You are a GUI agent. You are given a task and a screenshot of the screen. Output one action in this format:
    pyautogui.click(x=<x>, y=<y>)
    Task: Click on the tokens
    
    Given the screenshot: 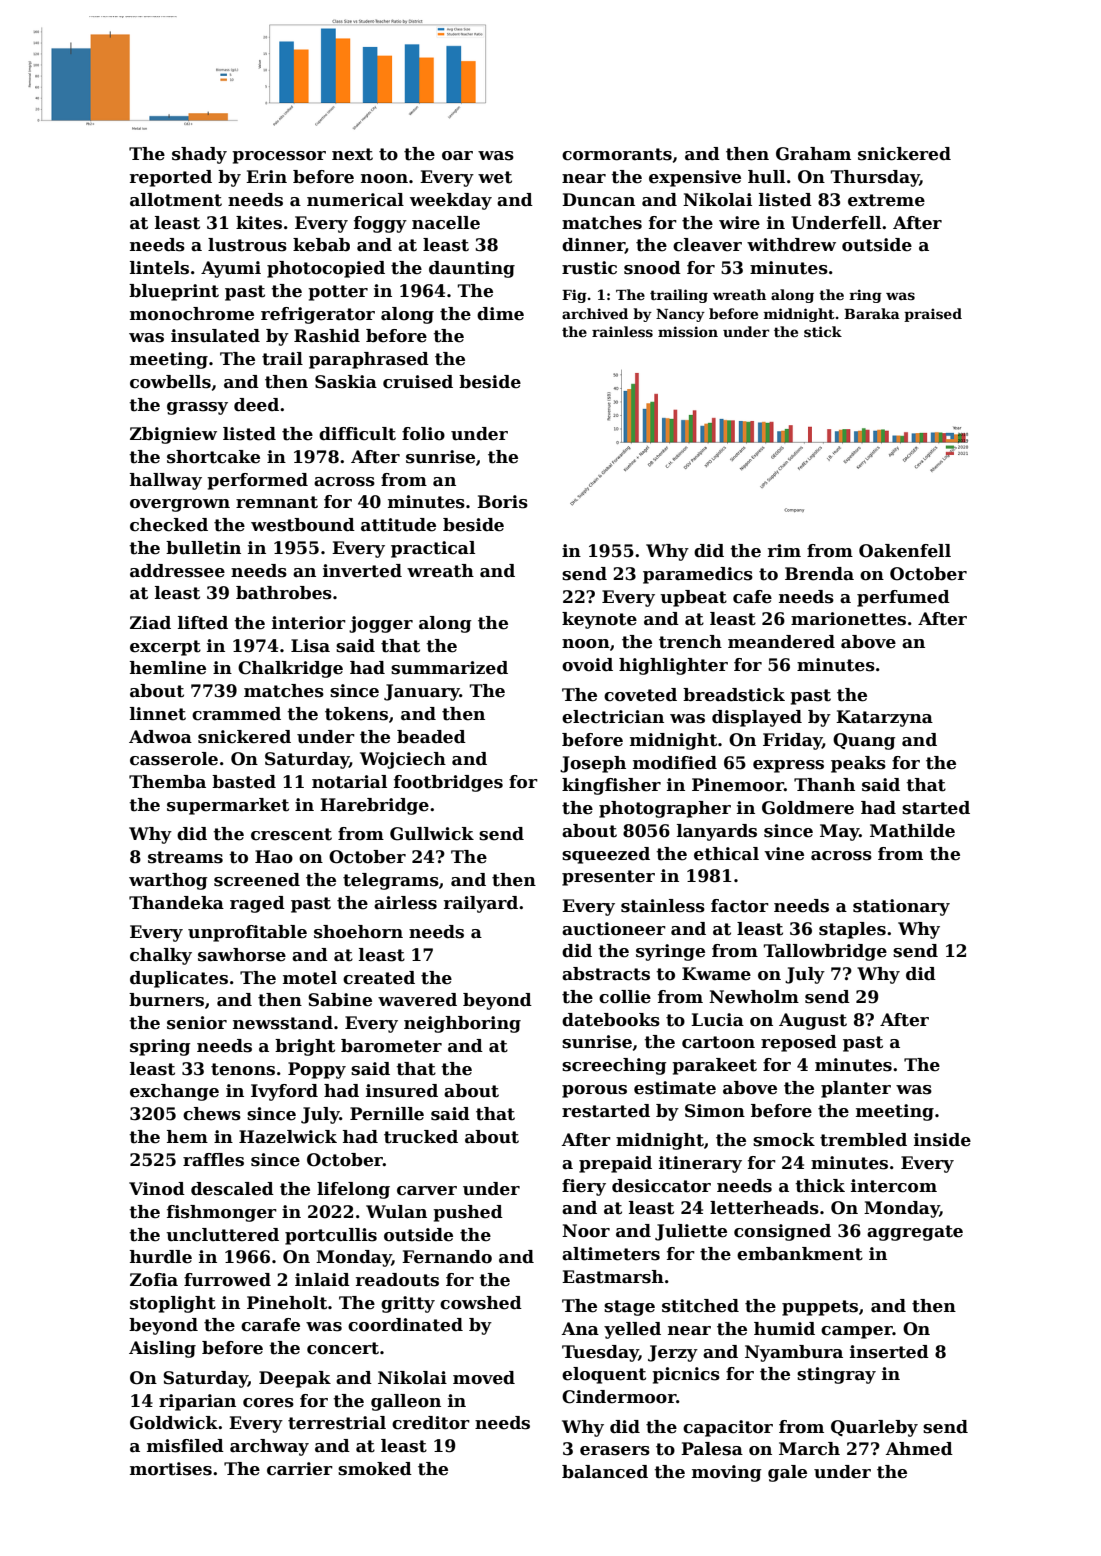 What is the action you would take?
    pyautogui.click(x=356, y=714)
